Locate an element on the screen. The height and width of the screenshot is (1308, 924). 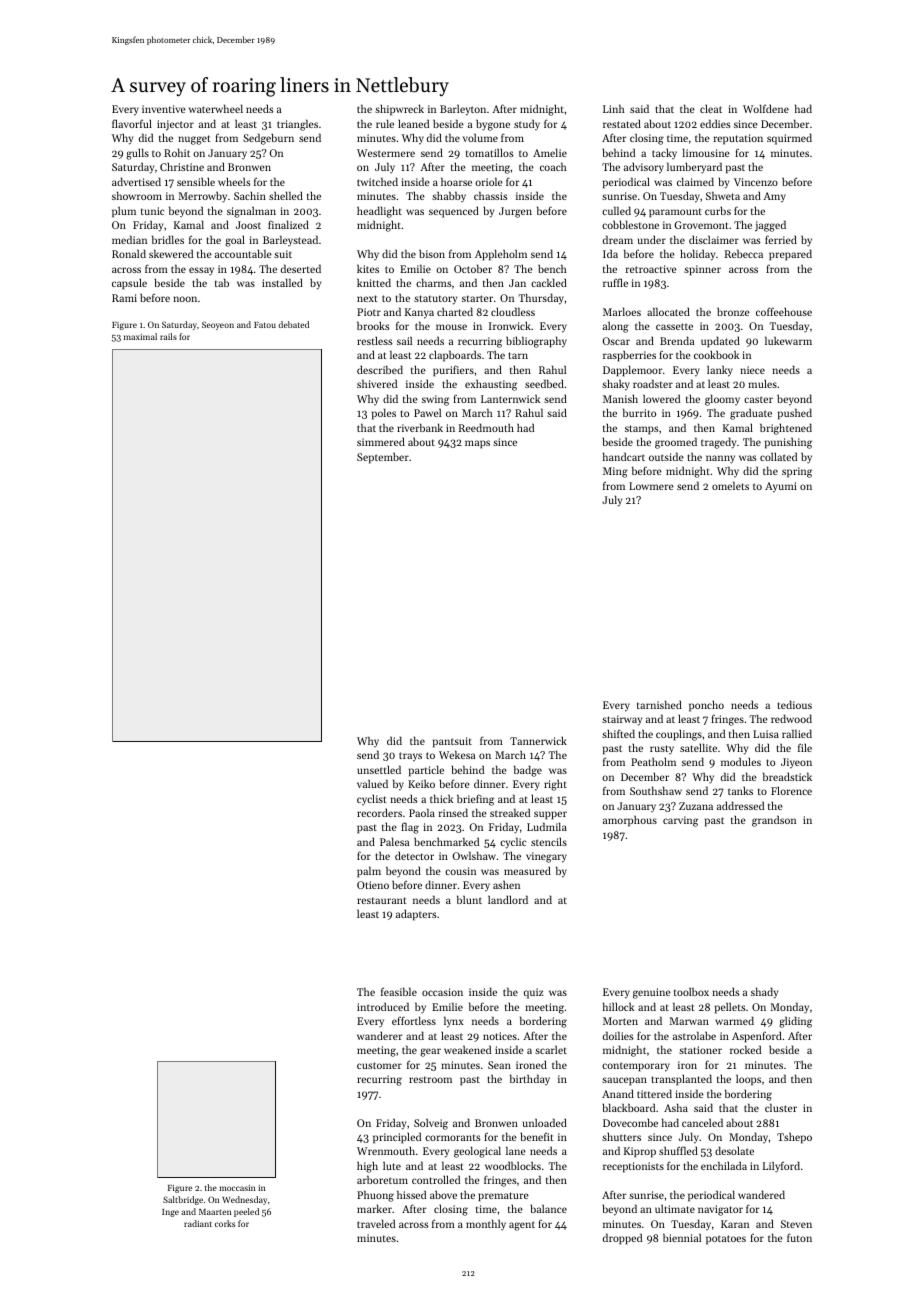
maximal is located at coordinates (140, 336).
